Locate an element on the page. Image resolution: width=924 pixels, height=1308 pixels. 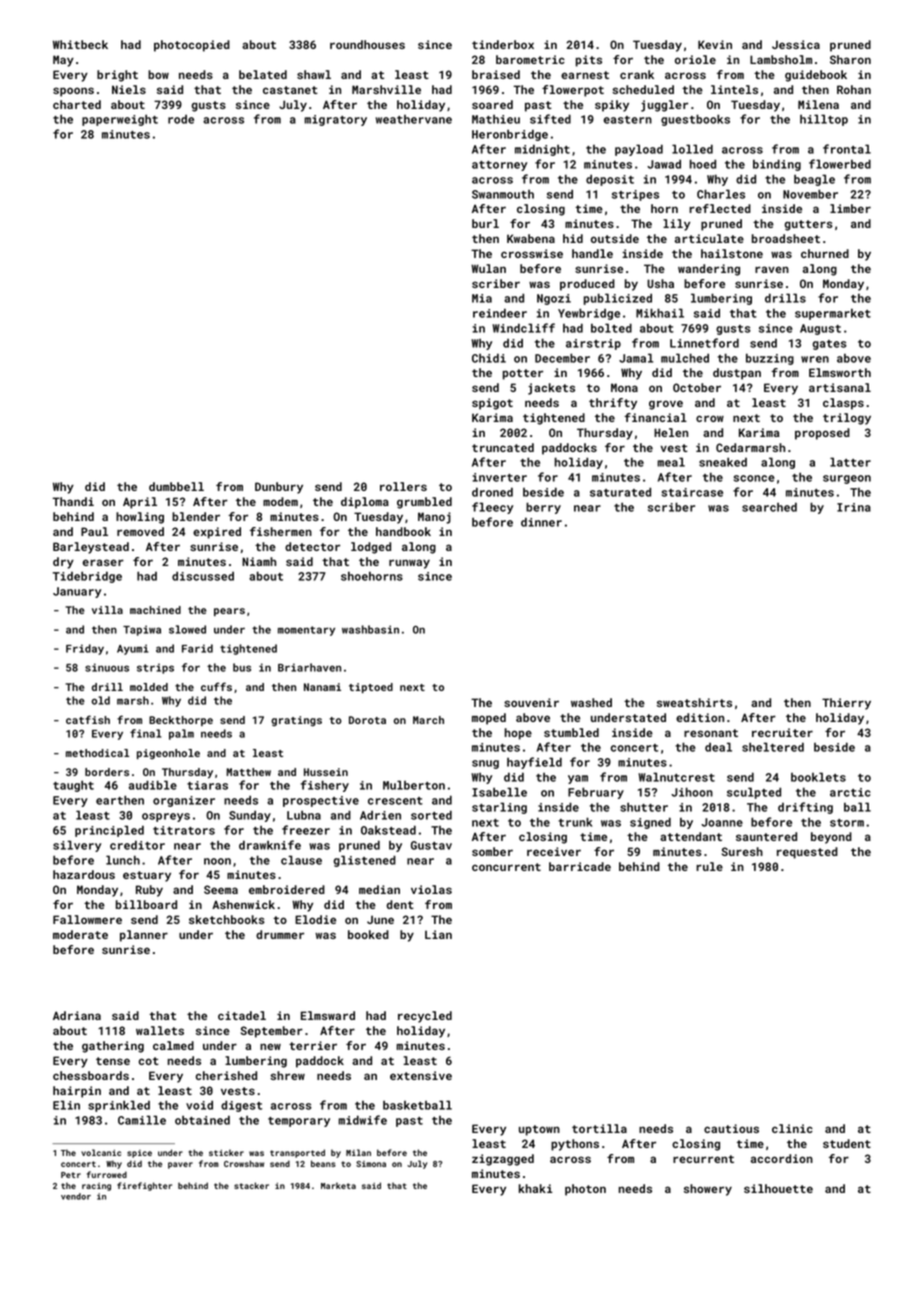
Mia is located at coordinates (482, 298).
